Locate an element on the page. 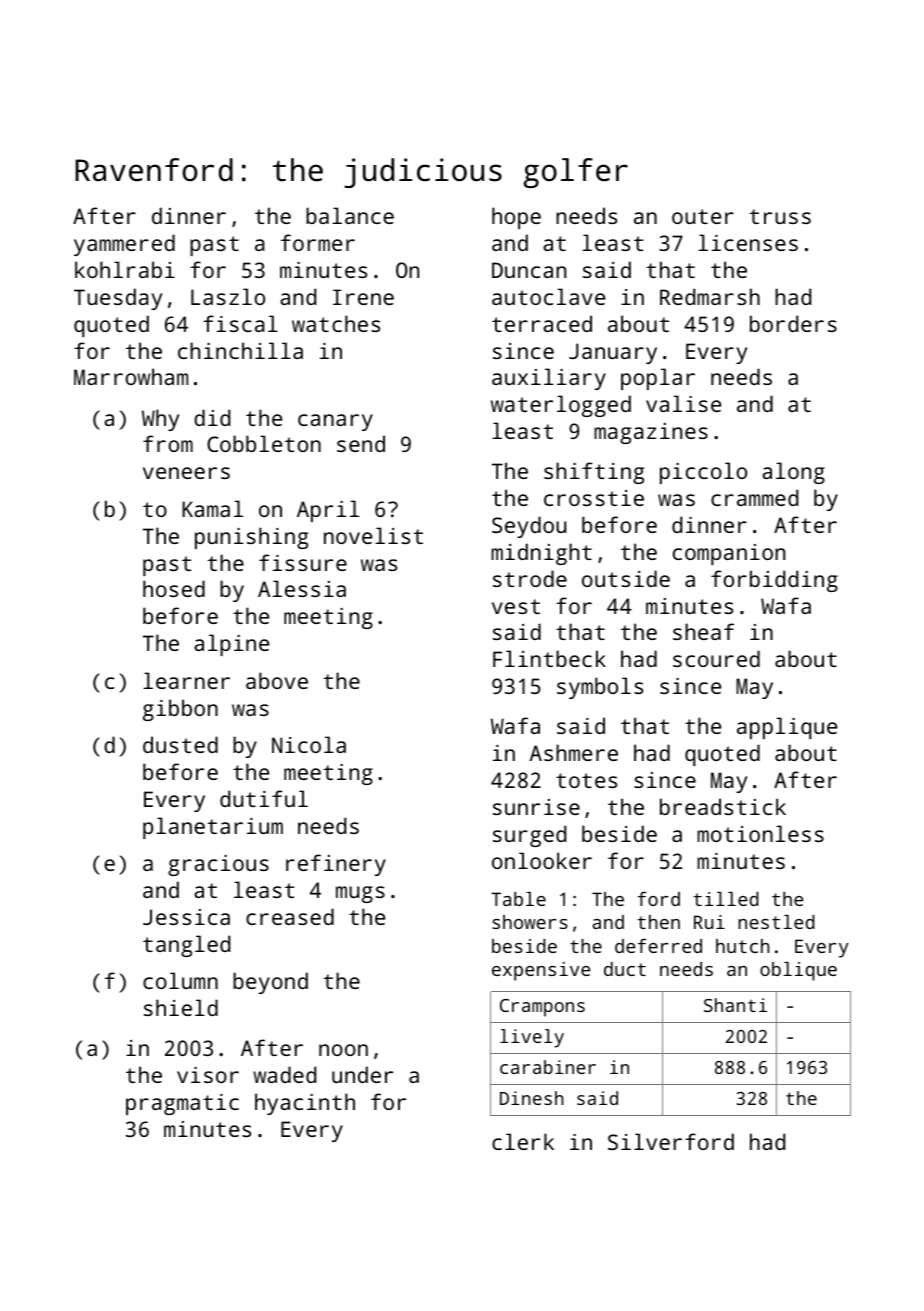 The image size is (924, 1311). borders is located at coordinates (793, 323).
